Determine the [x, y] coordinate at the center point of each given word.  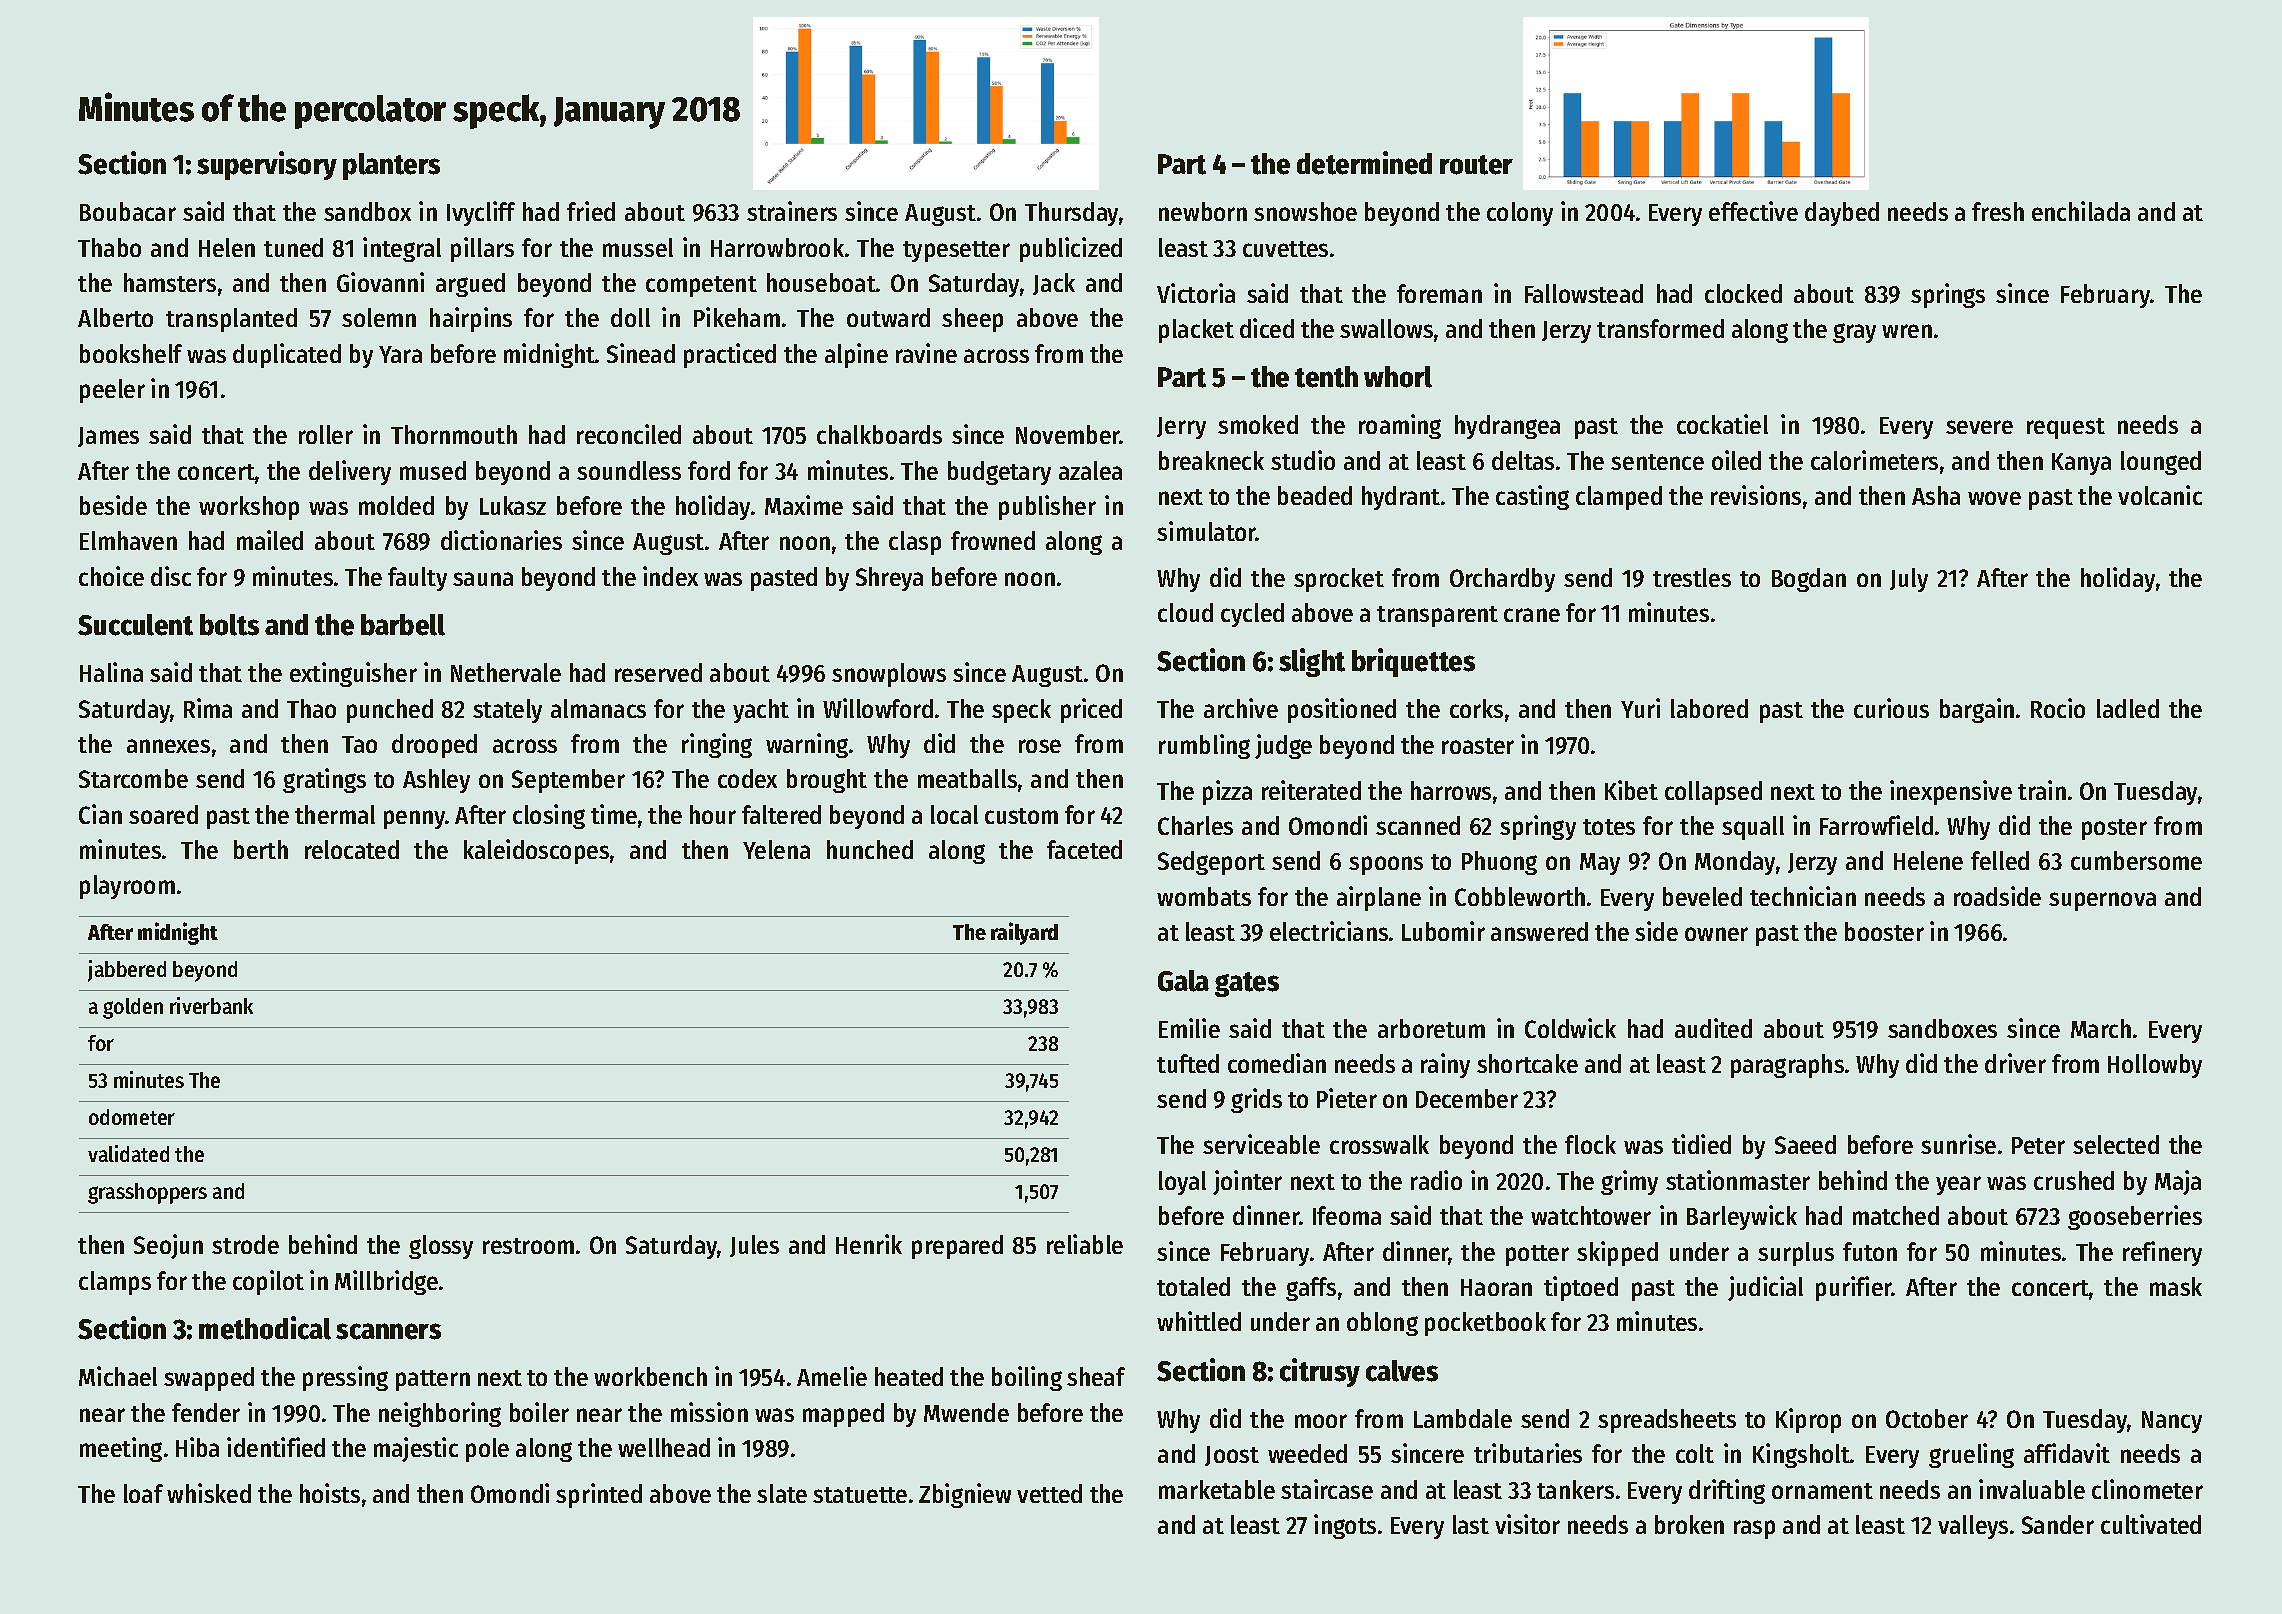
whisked [209, 1493]
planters [391, 166]
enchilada [2081, 211]
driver [2015, 1063]
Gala [1183, 981]
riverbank [211, 1005]
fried [591, 211]
